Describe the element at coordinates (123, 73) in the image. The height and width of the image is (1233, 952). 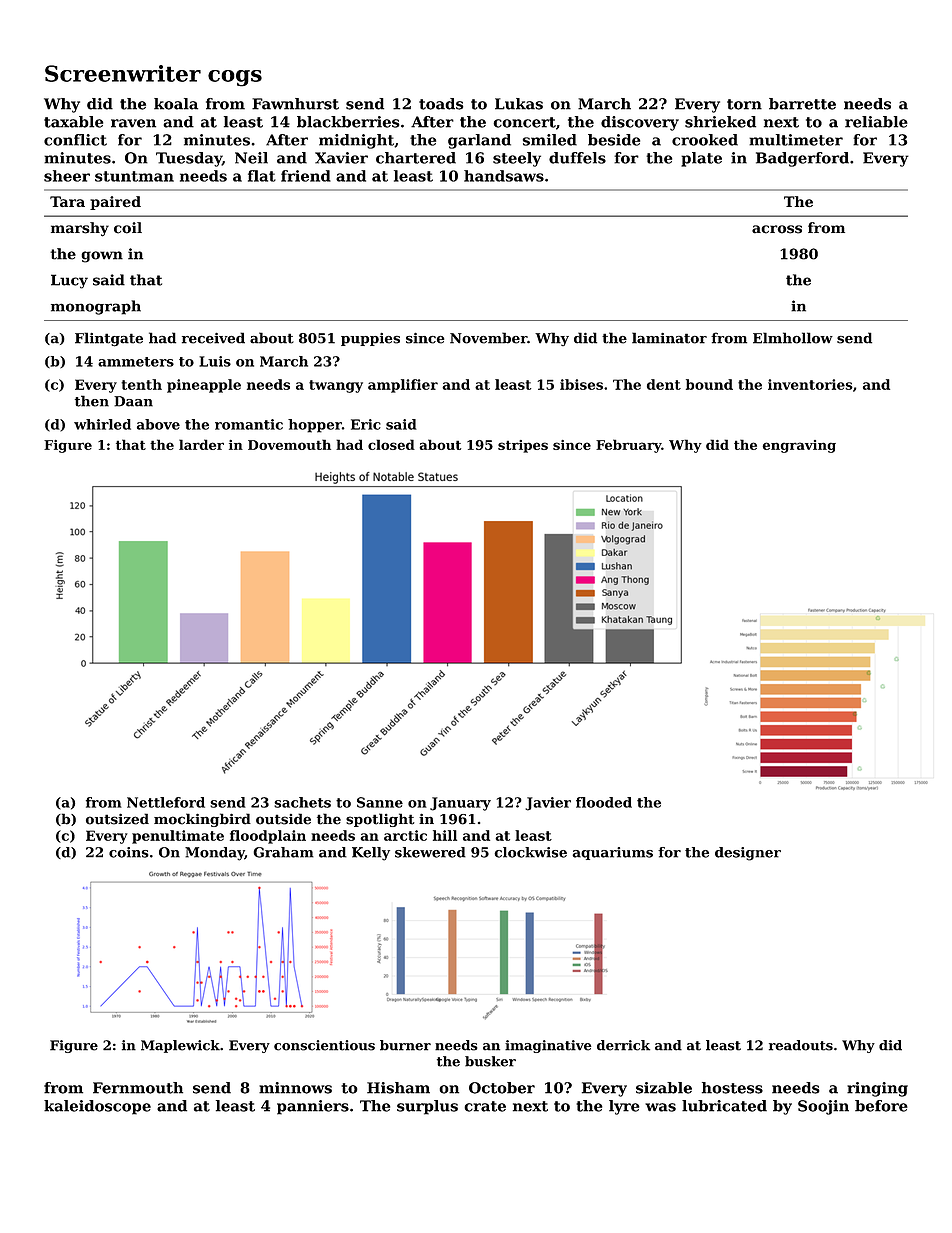
I see `Screenwriter` at that location.
